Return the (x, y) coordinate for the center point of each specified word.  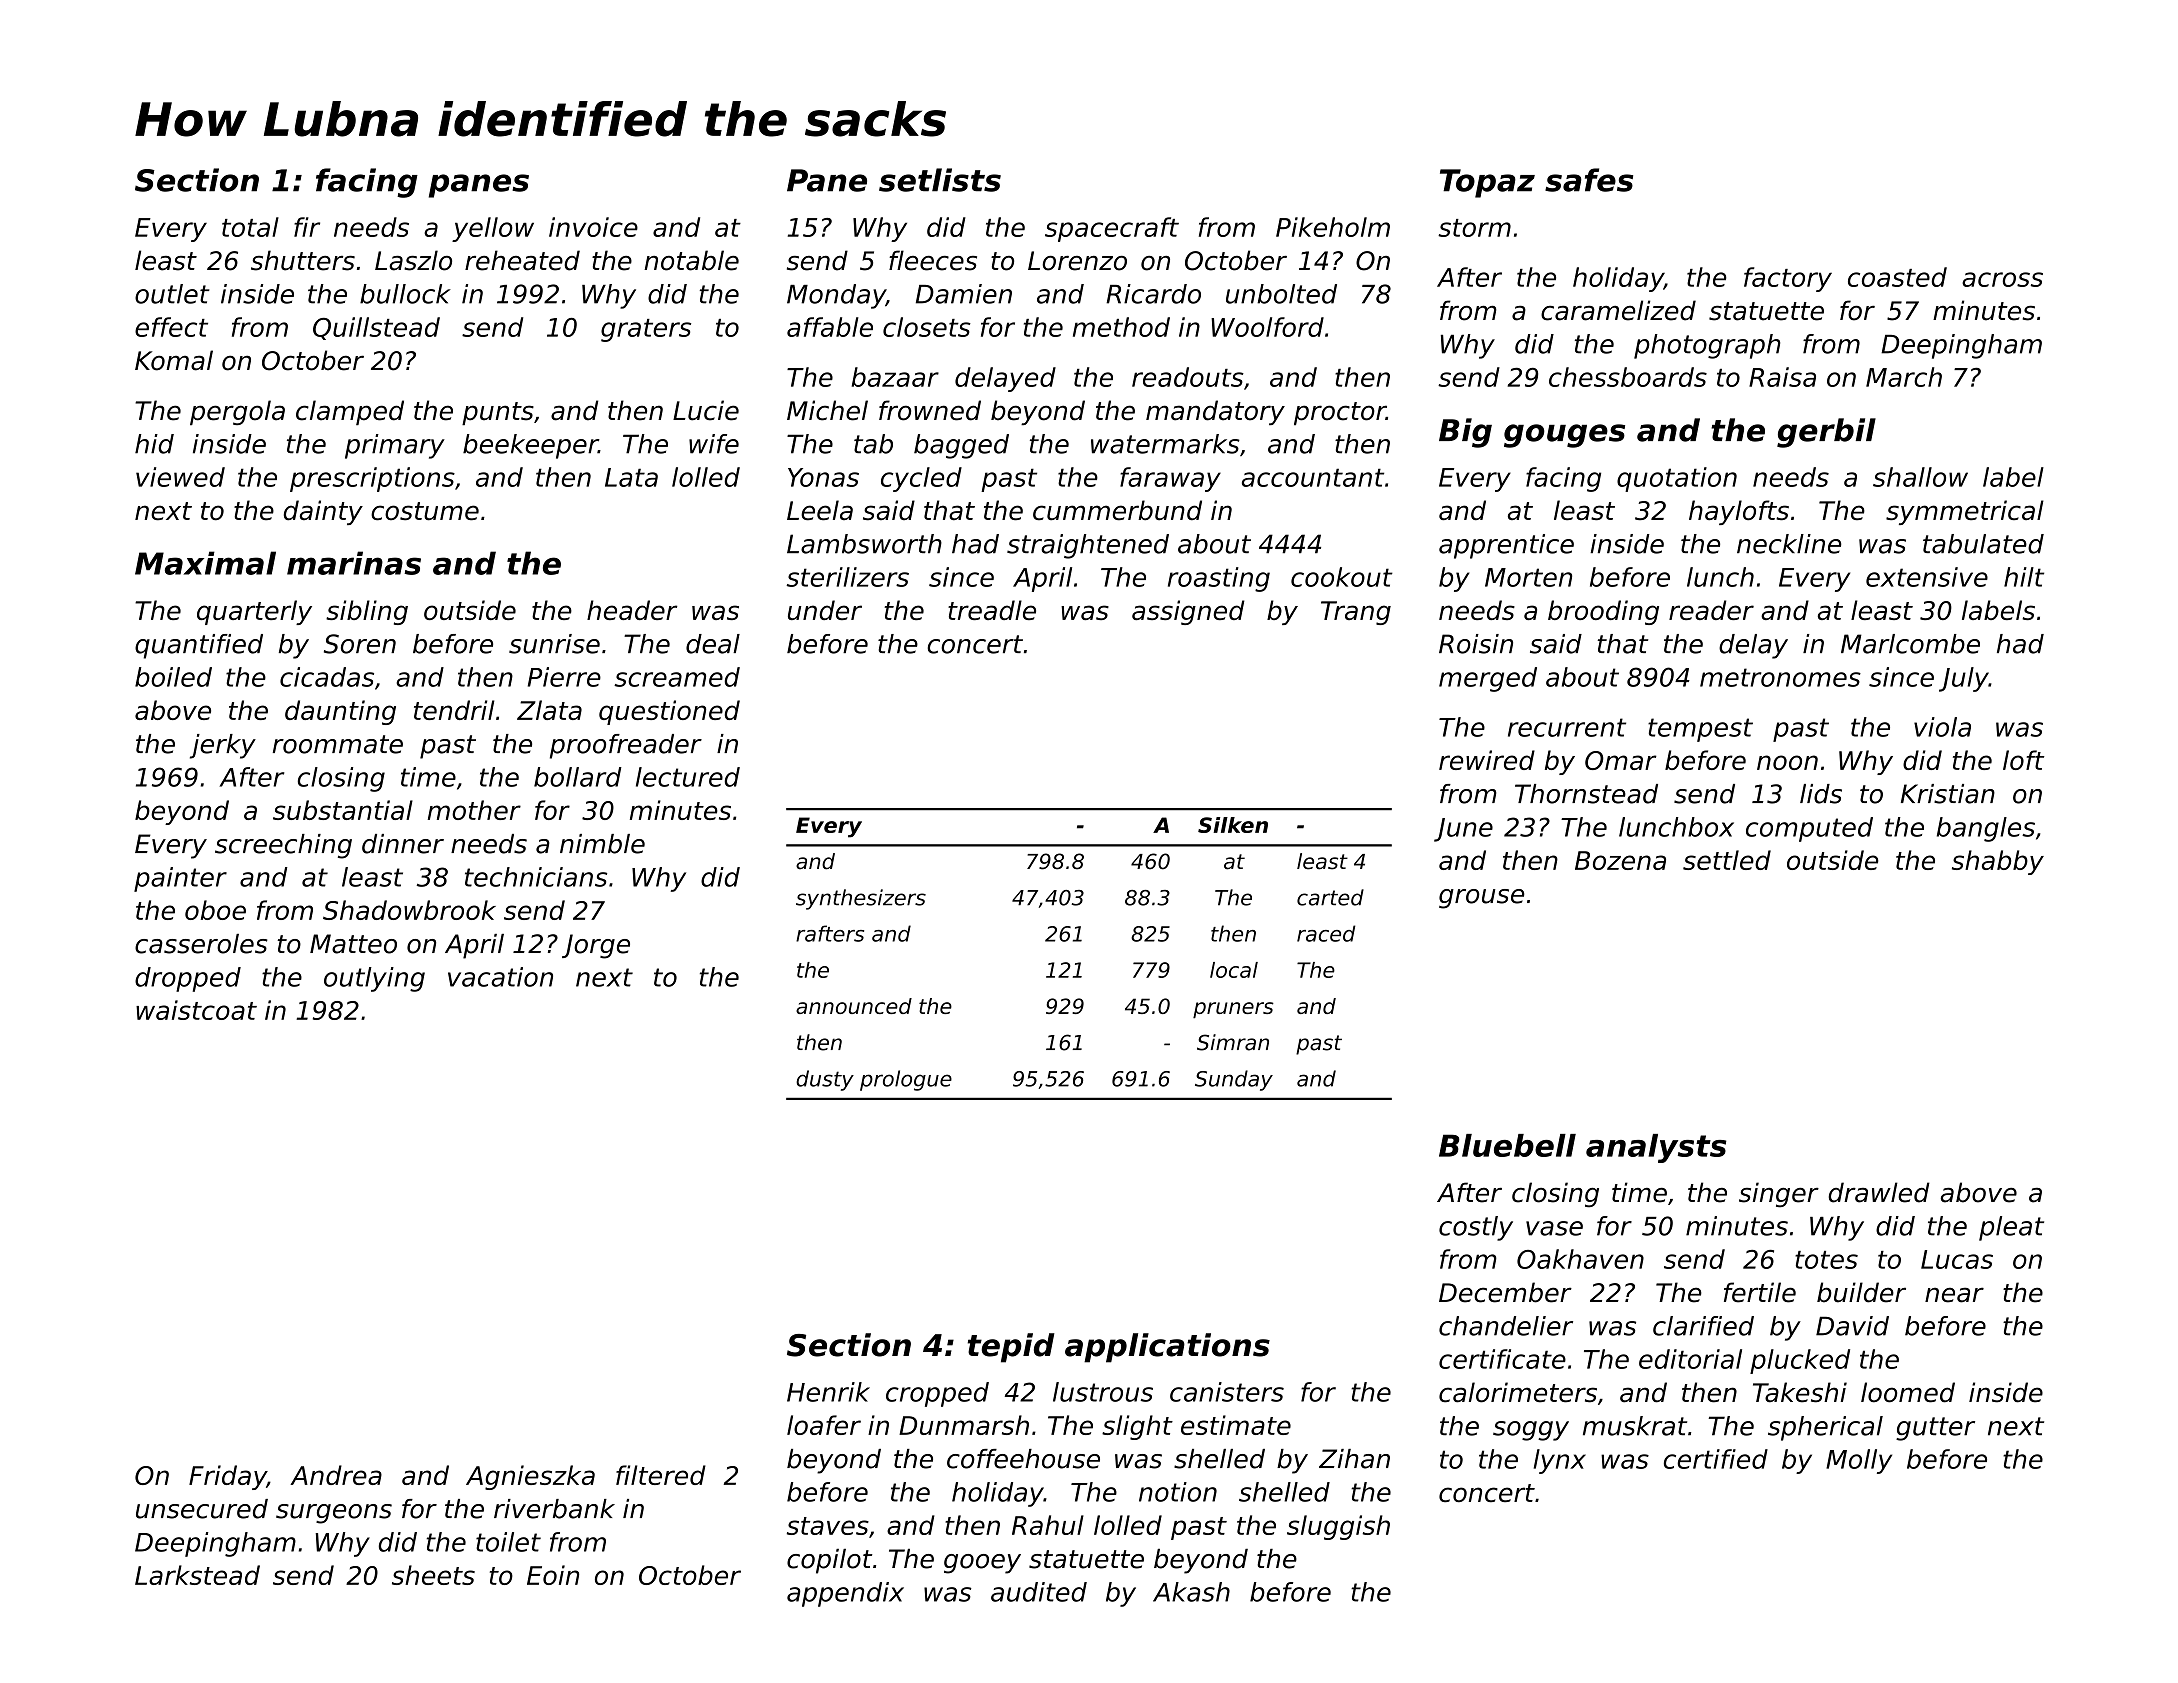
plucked (1800, 1361)
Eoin (553, 1575)
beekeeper (530, 446)
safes (1589, 180)
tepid (1011, 1348)
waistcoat (196, 1010)
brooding (1603, 612)
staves (828, 1526)
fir (307, 227)
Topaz (1487, 183)
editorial (1690, 1359)
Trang (1356, 613)
